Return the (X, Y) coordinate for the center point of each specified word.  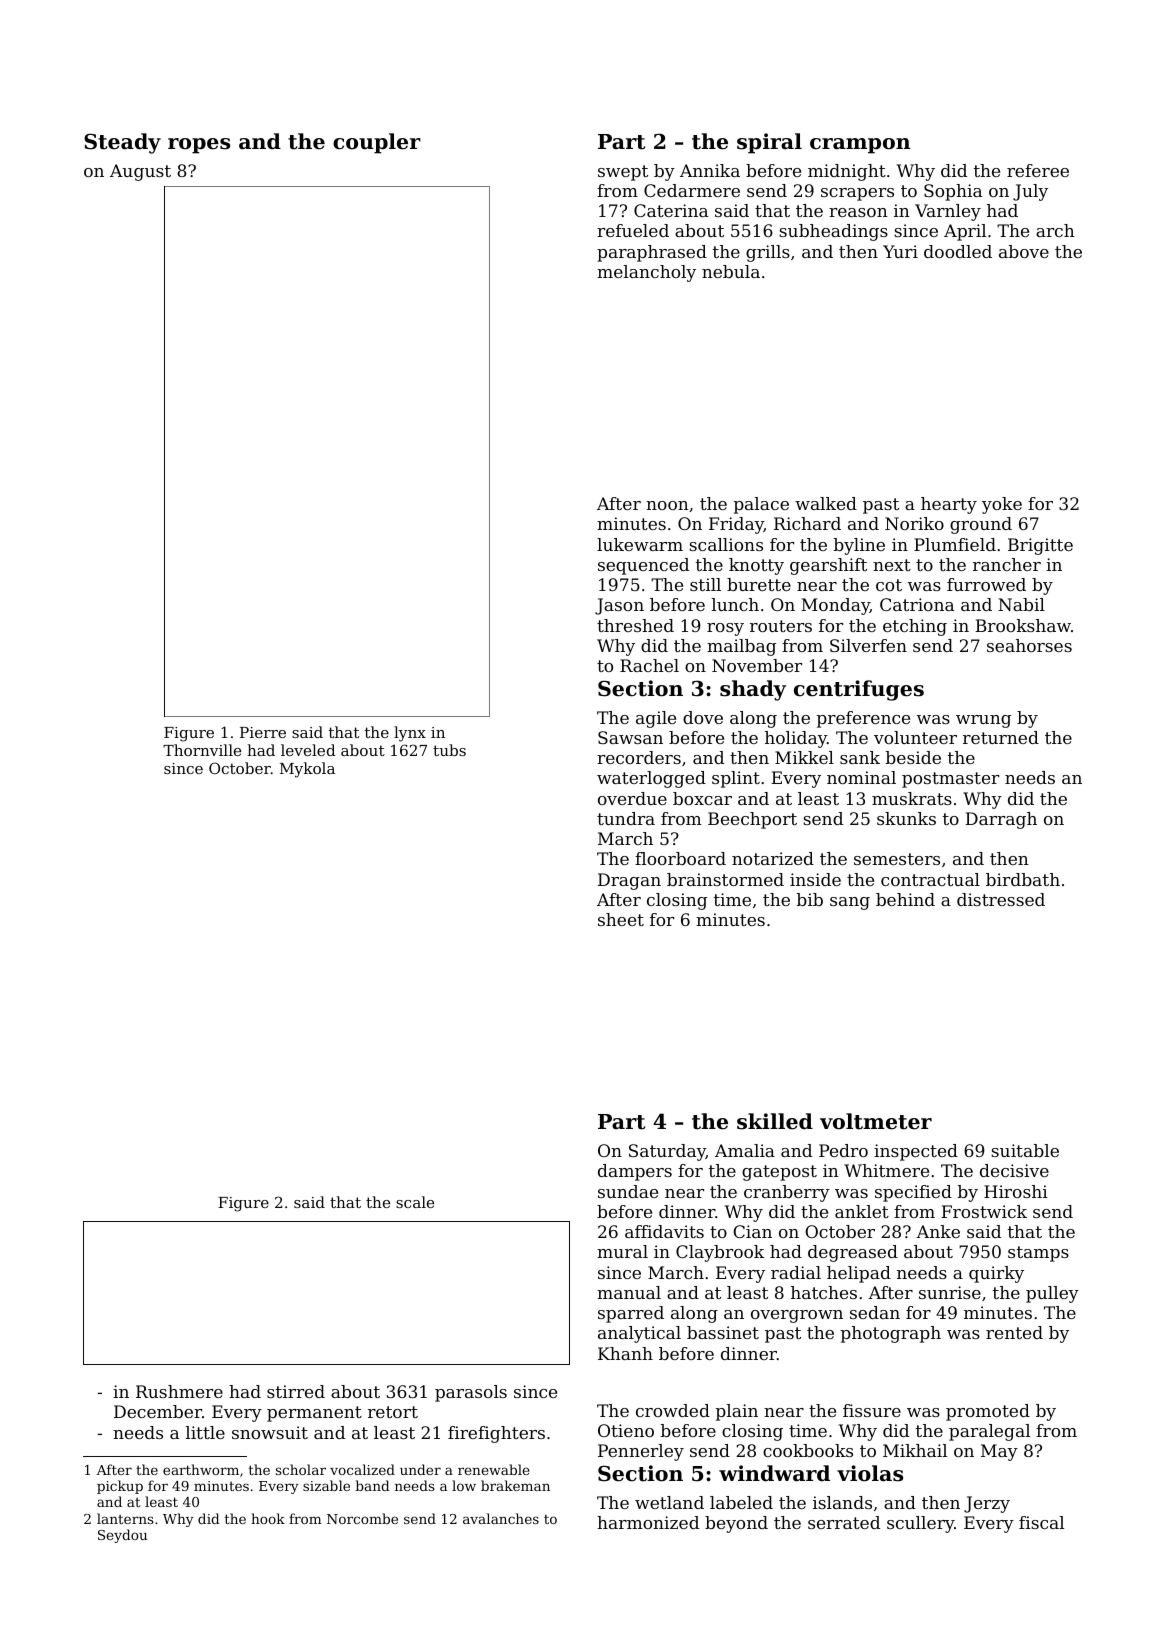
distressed (1001, 899)
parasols (471, 1393)
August (140, 172)
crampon (860, 146)
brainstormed (725, 879)
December (158, 1411)
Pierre (263, 732)
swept (623, 173)
